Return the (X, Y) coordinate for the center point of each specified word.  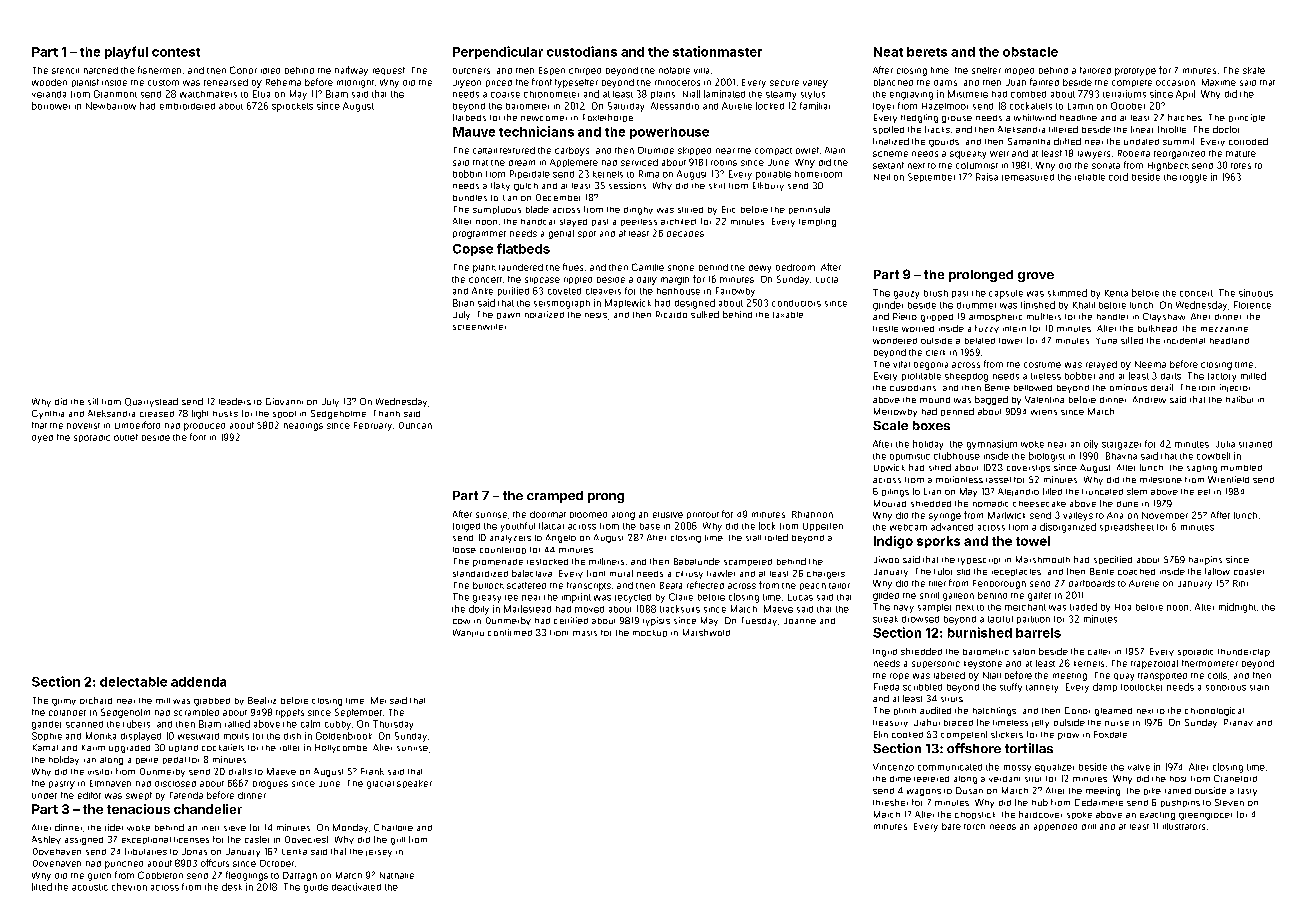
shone (681, 268)
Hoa (1123, 607)
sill (93, 401)
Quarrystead (151, 402)
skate (1254, 70)
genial (561, 234)
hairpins (1205, 560)
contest (176, 52)
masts (585, 633)
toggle (1193, 178)
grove (1036, 277)
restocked (547, 562)
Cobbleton (160, 875)
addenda (198, 682)
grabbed (212, 702)
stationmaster (717, 51)
